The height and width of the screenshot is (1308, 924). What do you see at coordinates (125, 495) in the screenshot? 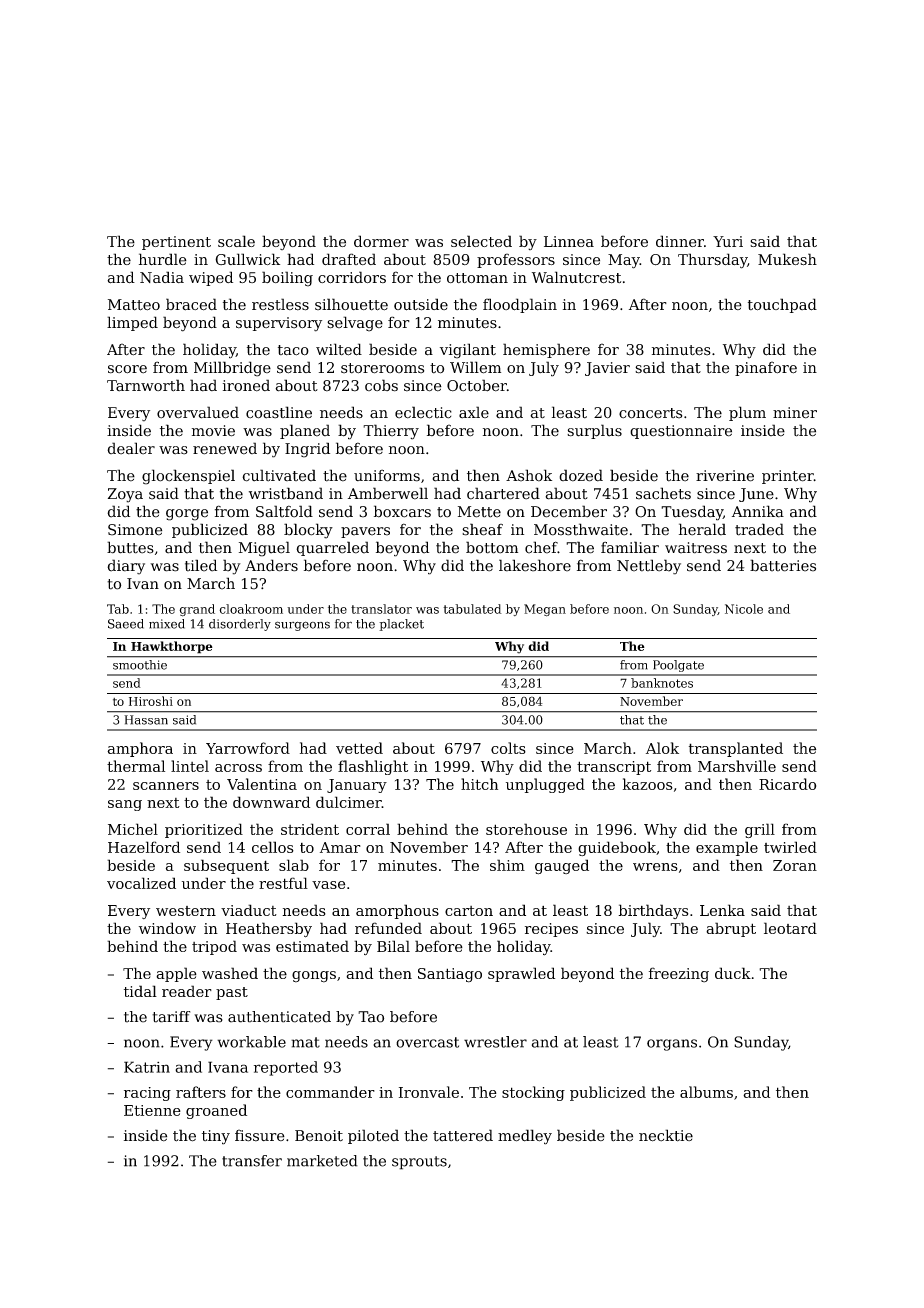
I see `Zoya` at bounding box center [125, 495].
